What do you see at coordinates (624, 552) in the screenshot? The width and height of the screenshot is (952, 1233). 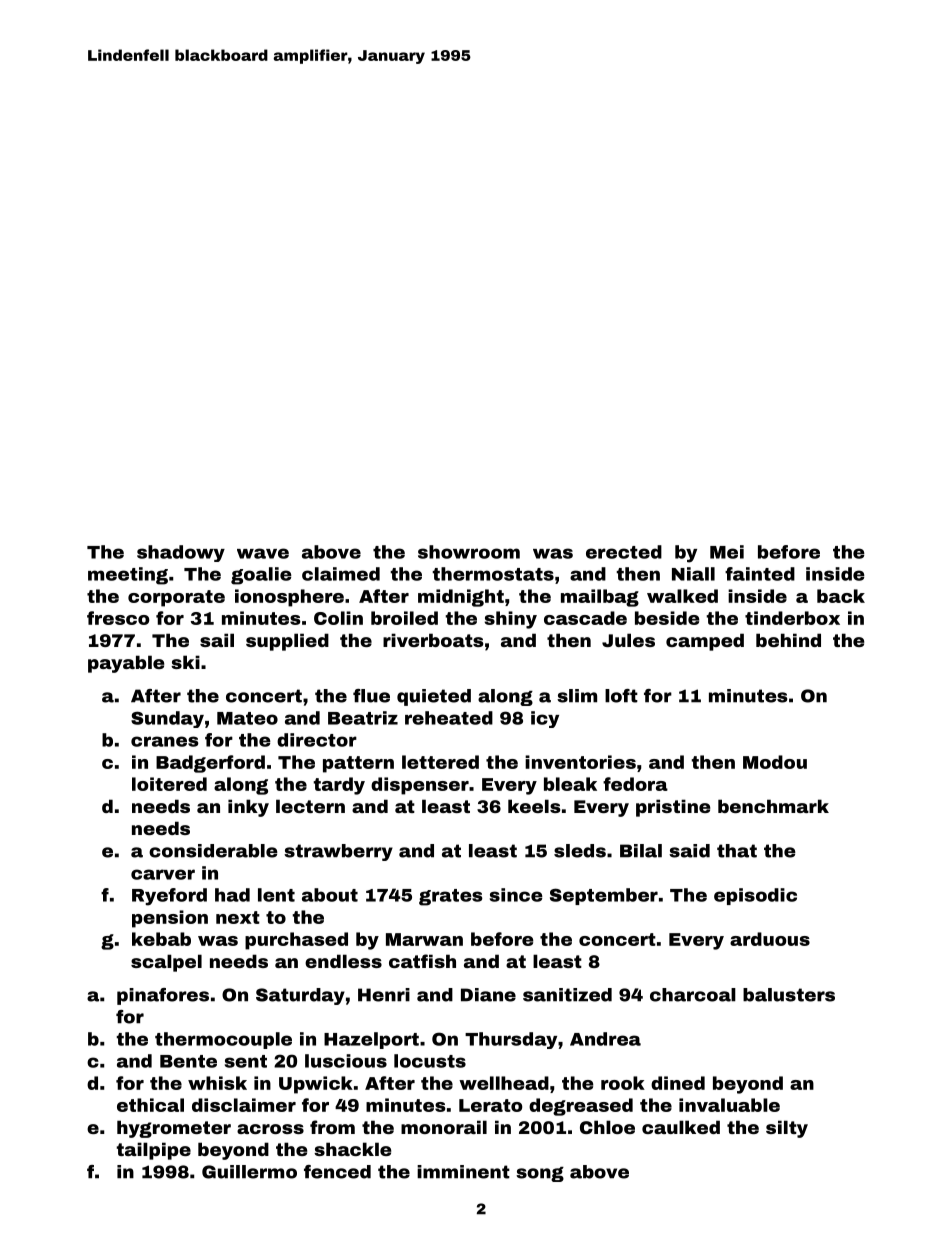 I see `erected` at bounding box center [624, 552].
